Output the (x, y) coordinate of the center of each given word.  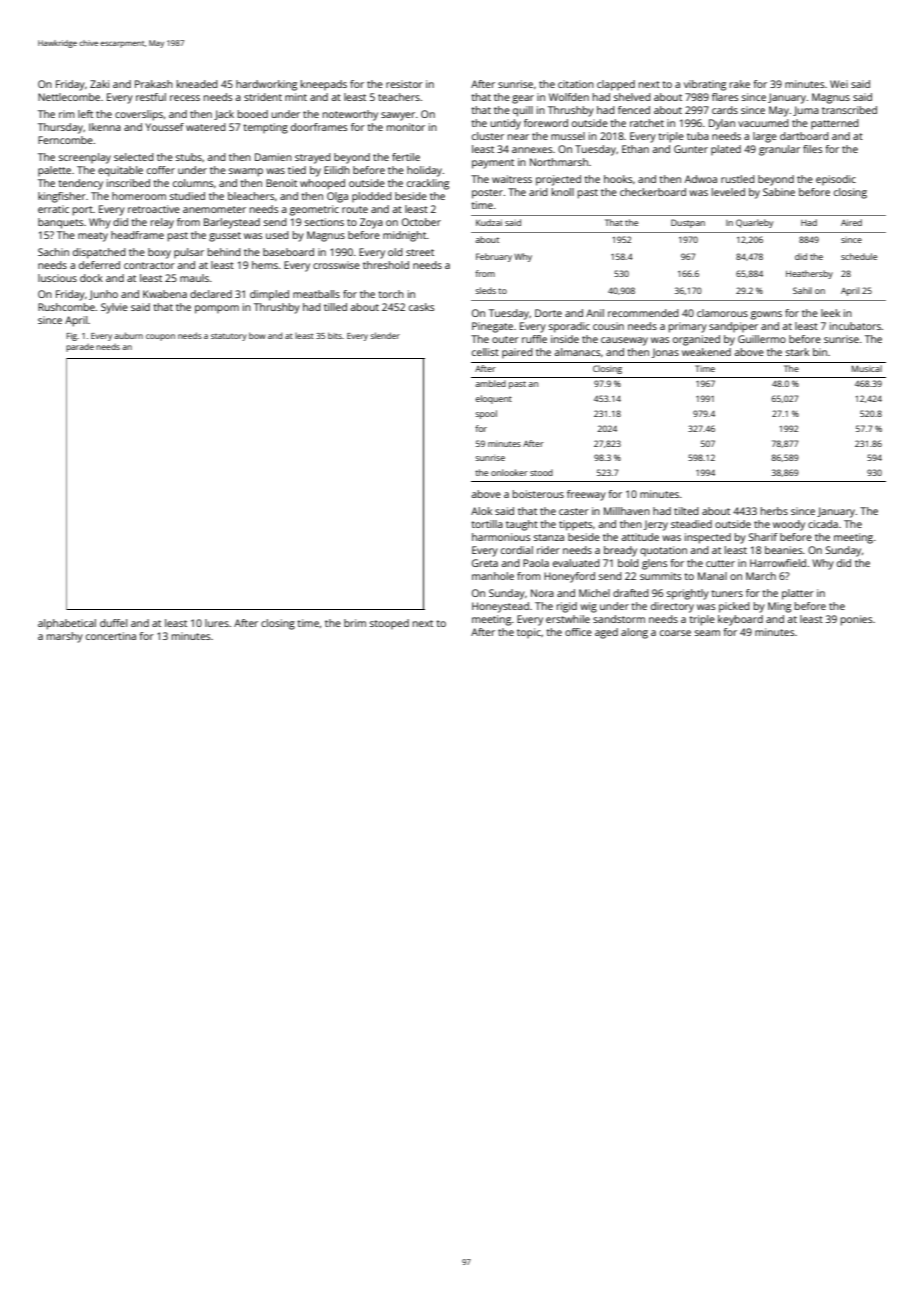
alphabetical (67, 624)
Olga (337, 197)
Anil (595, 313)
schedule (859, 256)
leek (830, 313)
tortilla (487, 524)
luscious (57, 278)
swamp (246, 172)
